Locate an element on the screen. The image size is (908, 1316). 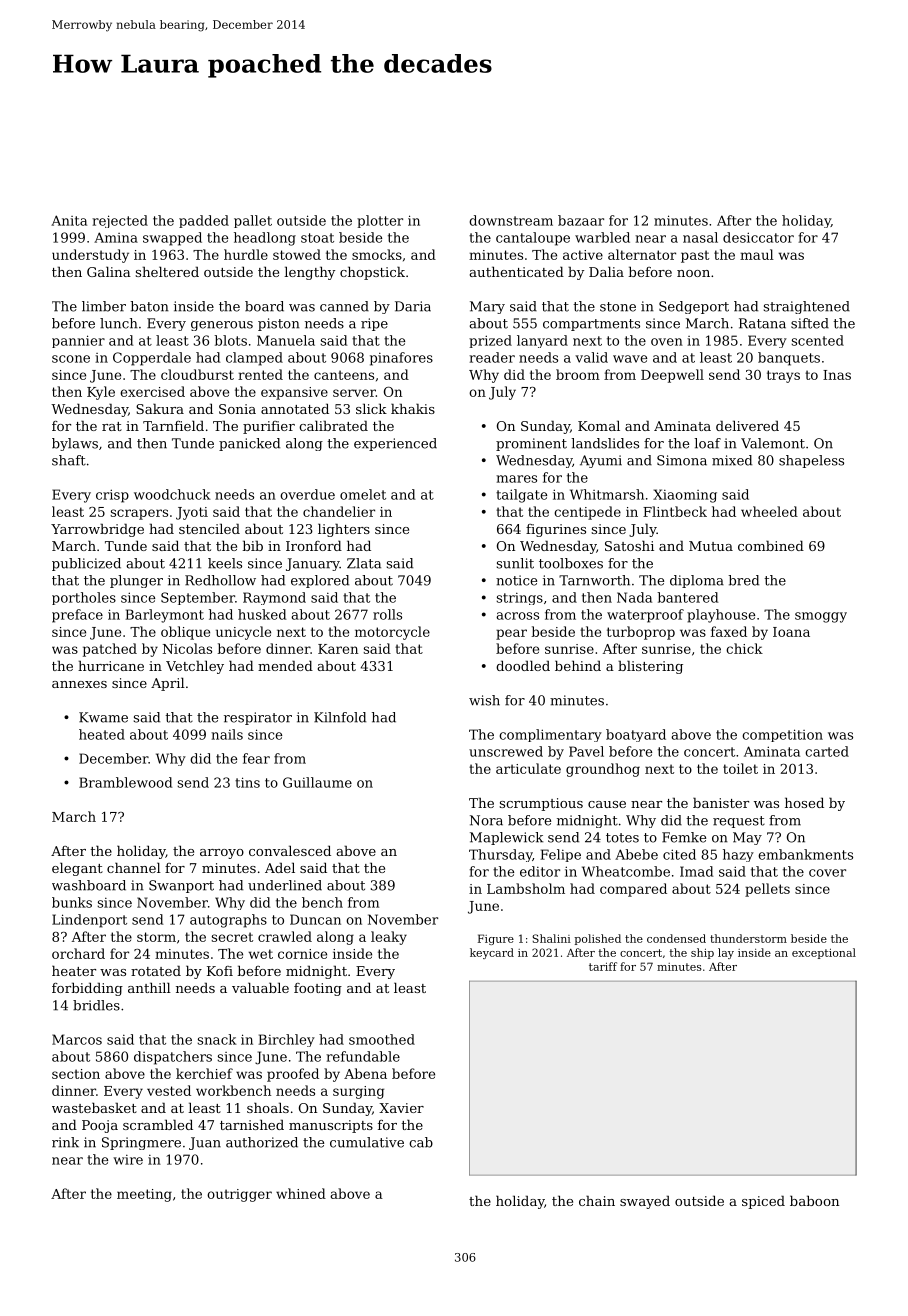
pallet is located at coordinates (253, 221).
